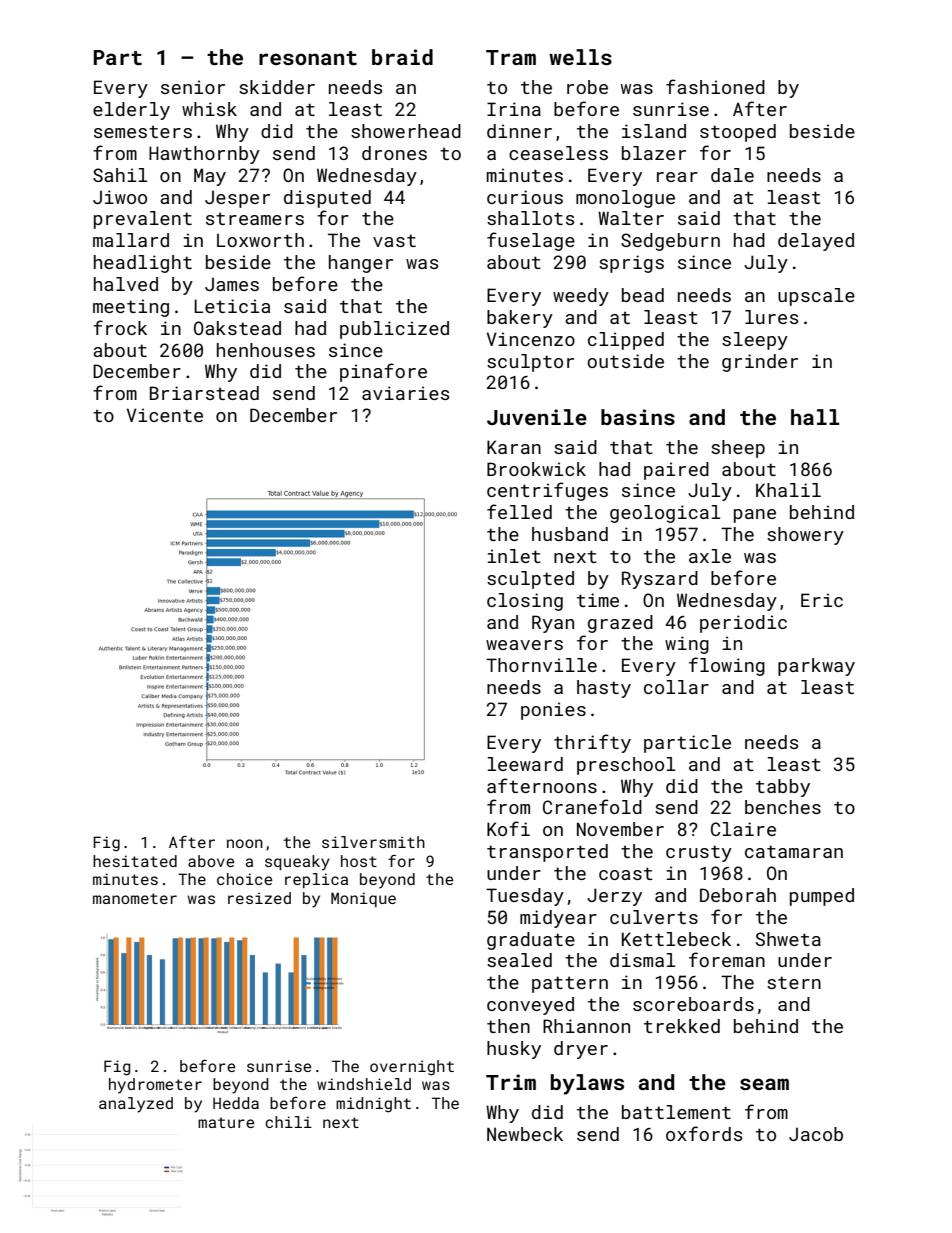  Describe the element at coordinates (288, 1122) in the image. I see `chili` at that location.
